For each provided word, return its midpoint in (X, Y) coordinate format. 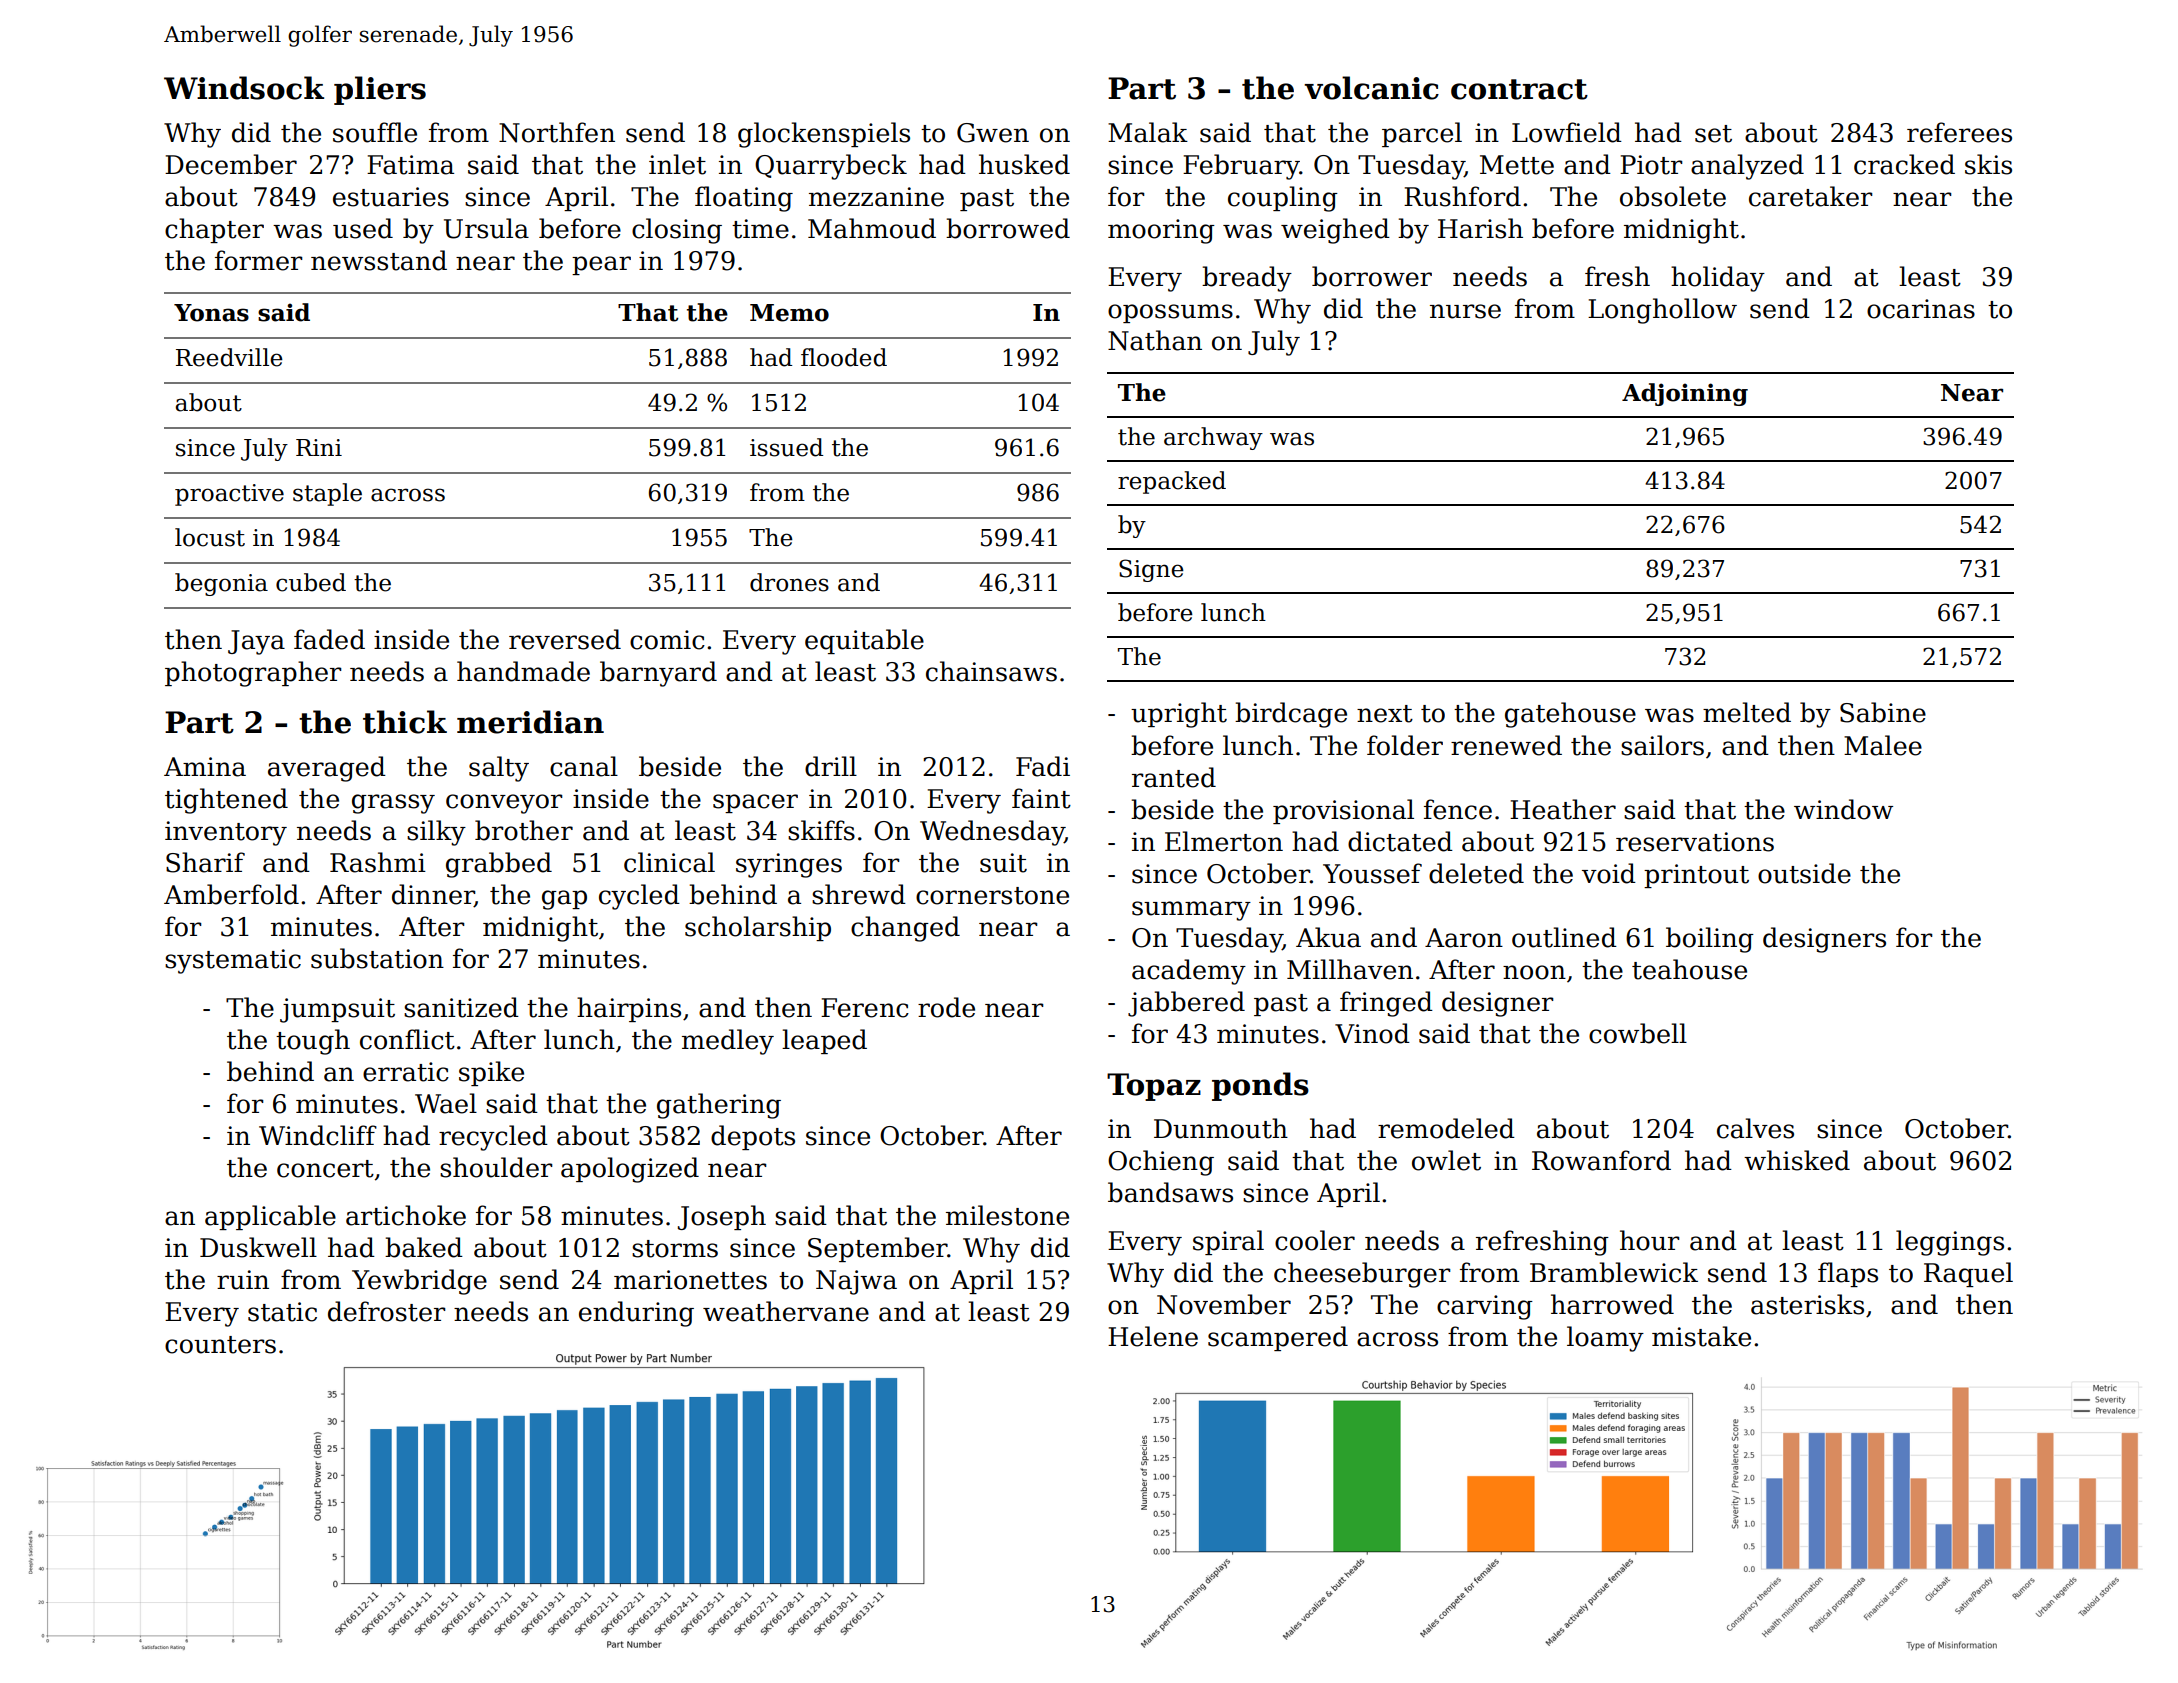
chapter (214, 230)
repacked (1172, 482)
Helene (1153, 1336)
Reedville (229, 357)
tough (313, 1042)
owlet (1446, 1160)
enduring (636, 1314)
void (1609, 873)
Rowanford (1601, 1160)
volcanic (1371, 88)
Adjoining (1685, 394)
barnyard (658, 674)
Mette (1517, 165)
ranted (1174, 777)
